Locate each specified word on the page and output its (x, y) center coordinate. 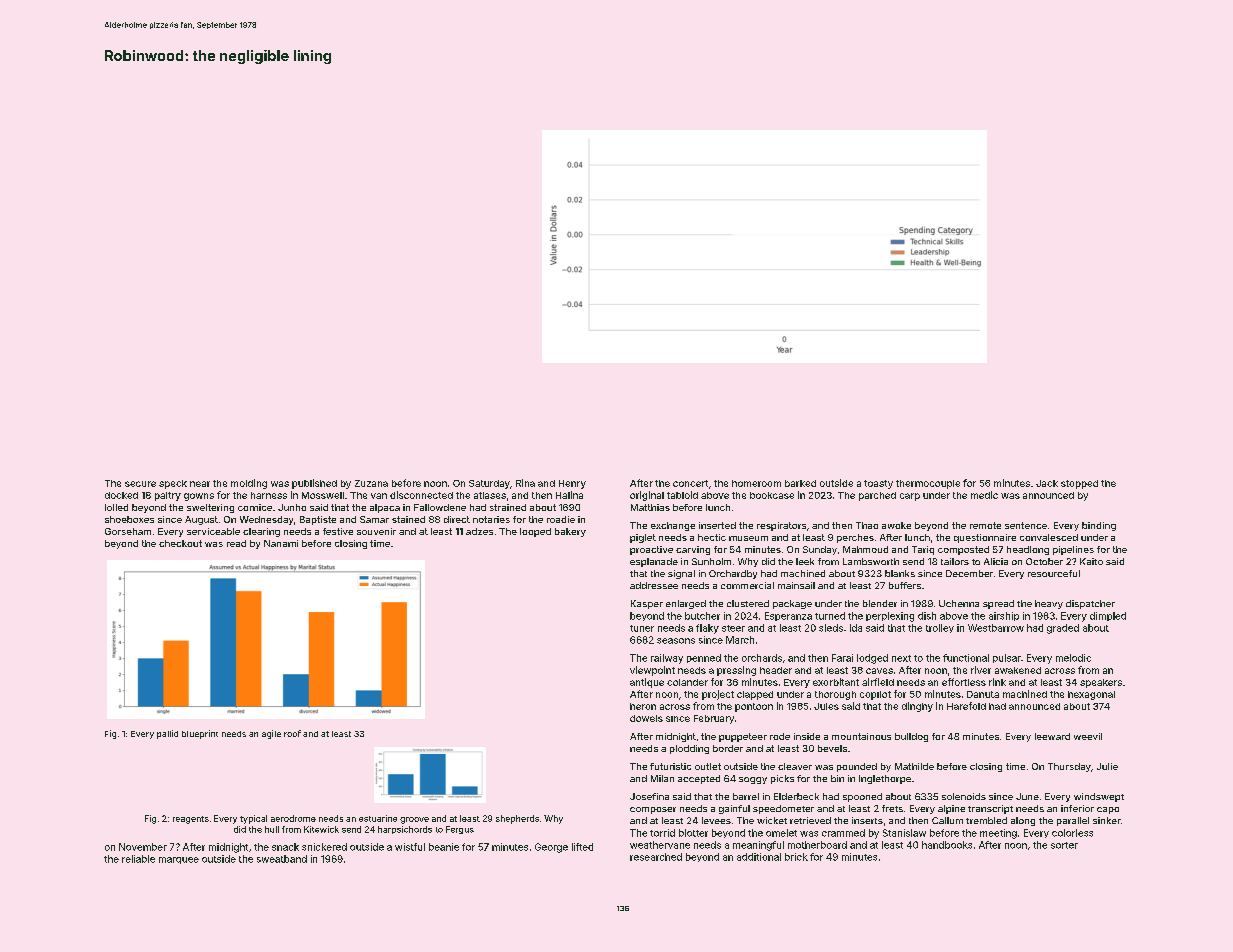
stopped (1079, 484)
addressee (654, 585)
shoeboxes (129, 519)
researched (656, 857)
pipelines (1073, 550)
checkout (180, 543)
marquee (179, 860)
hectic (712, 537)
